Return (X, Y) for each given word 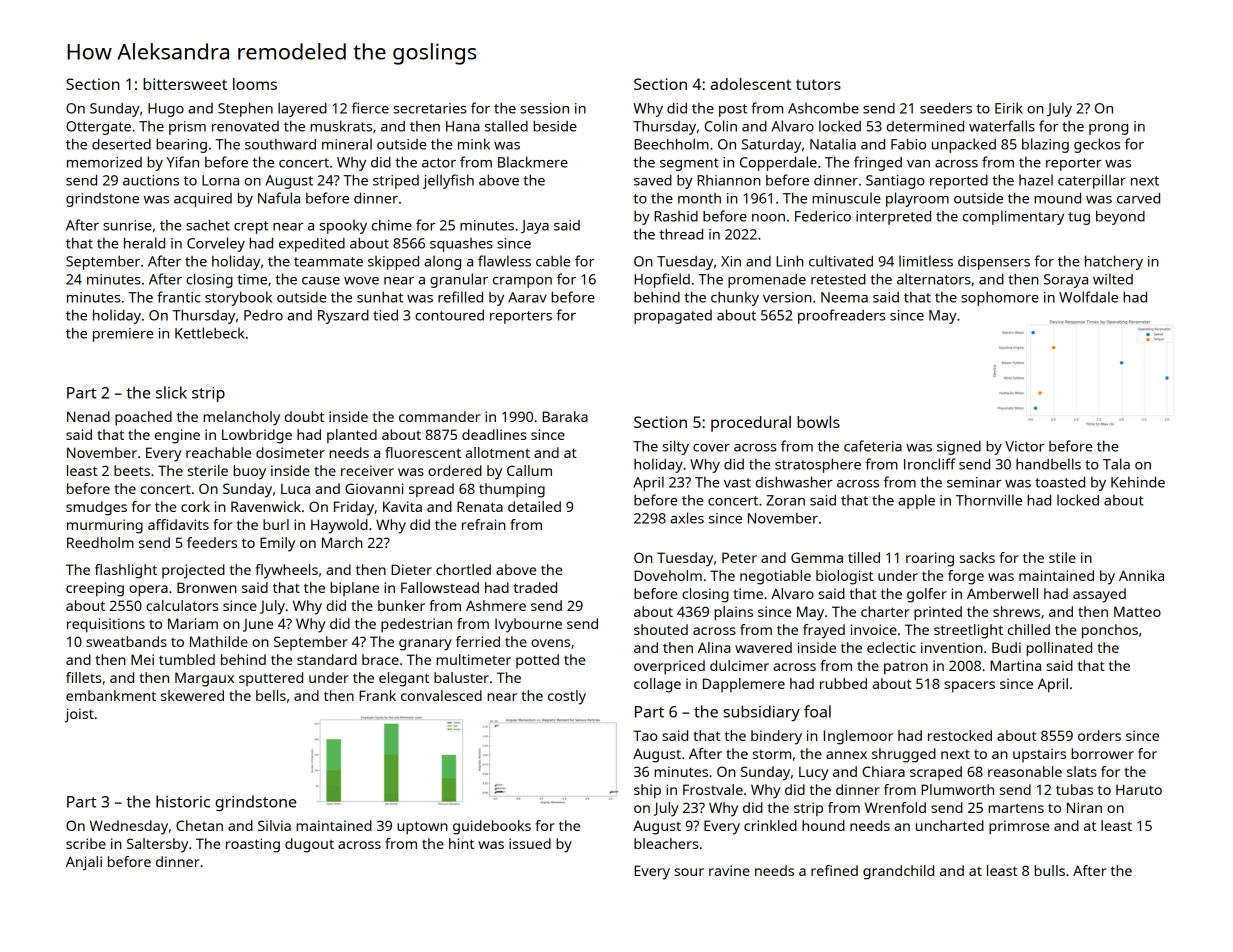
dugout (309, 845)
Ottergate (98, 128)
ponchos (1110, 631)
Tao (645, 735)
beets (132, 470)
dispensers (994, 263)
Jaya (535, 227)
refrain (484, 524)
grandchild (898, 872)
